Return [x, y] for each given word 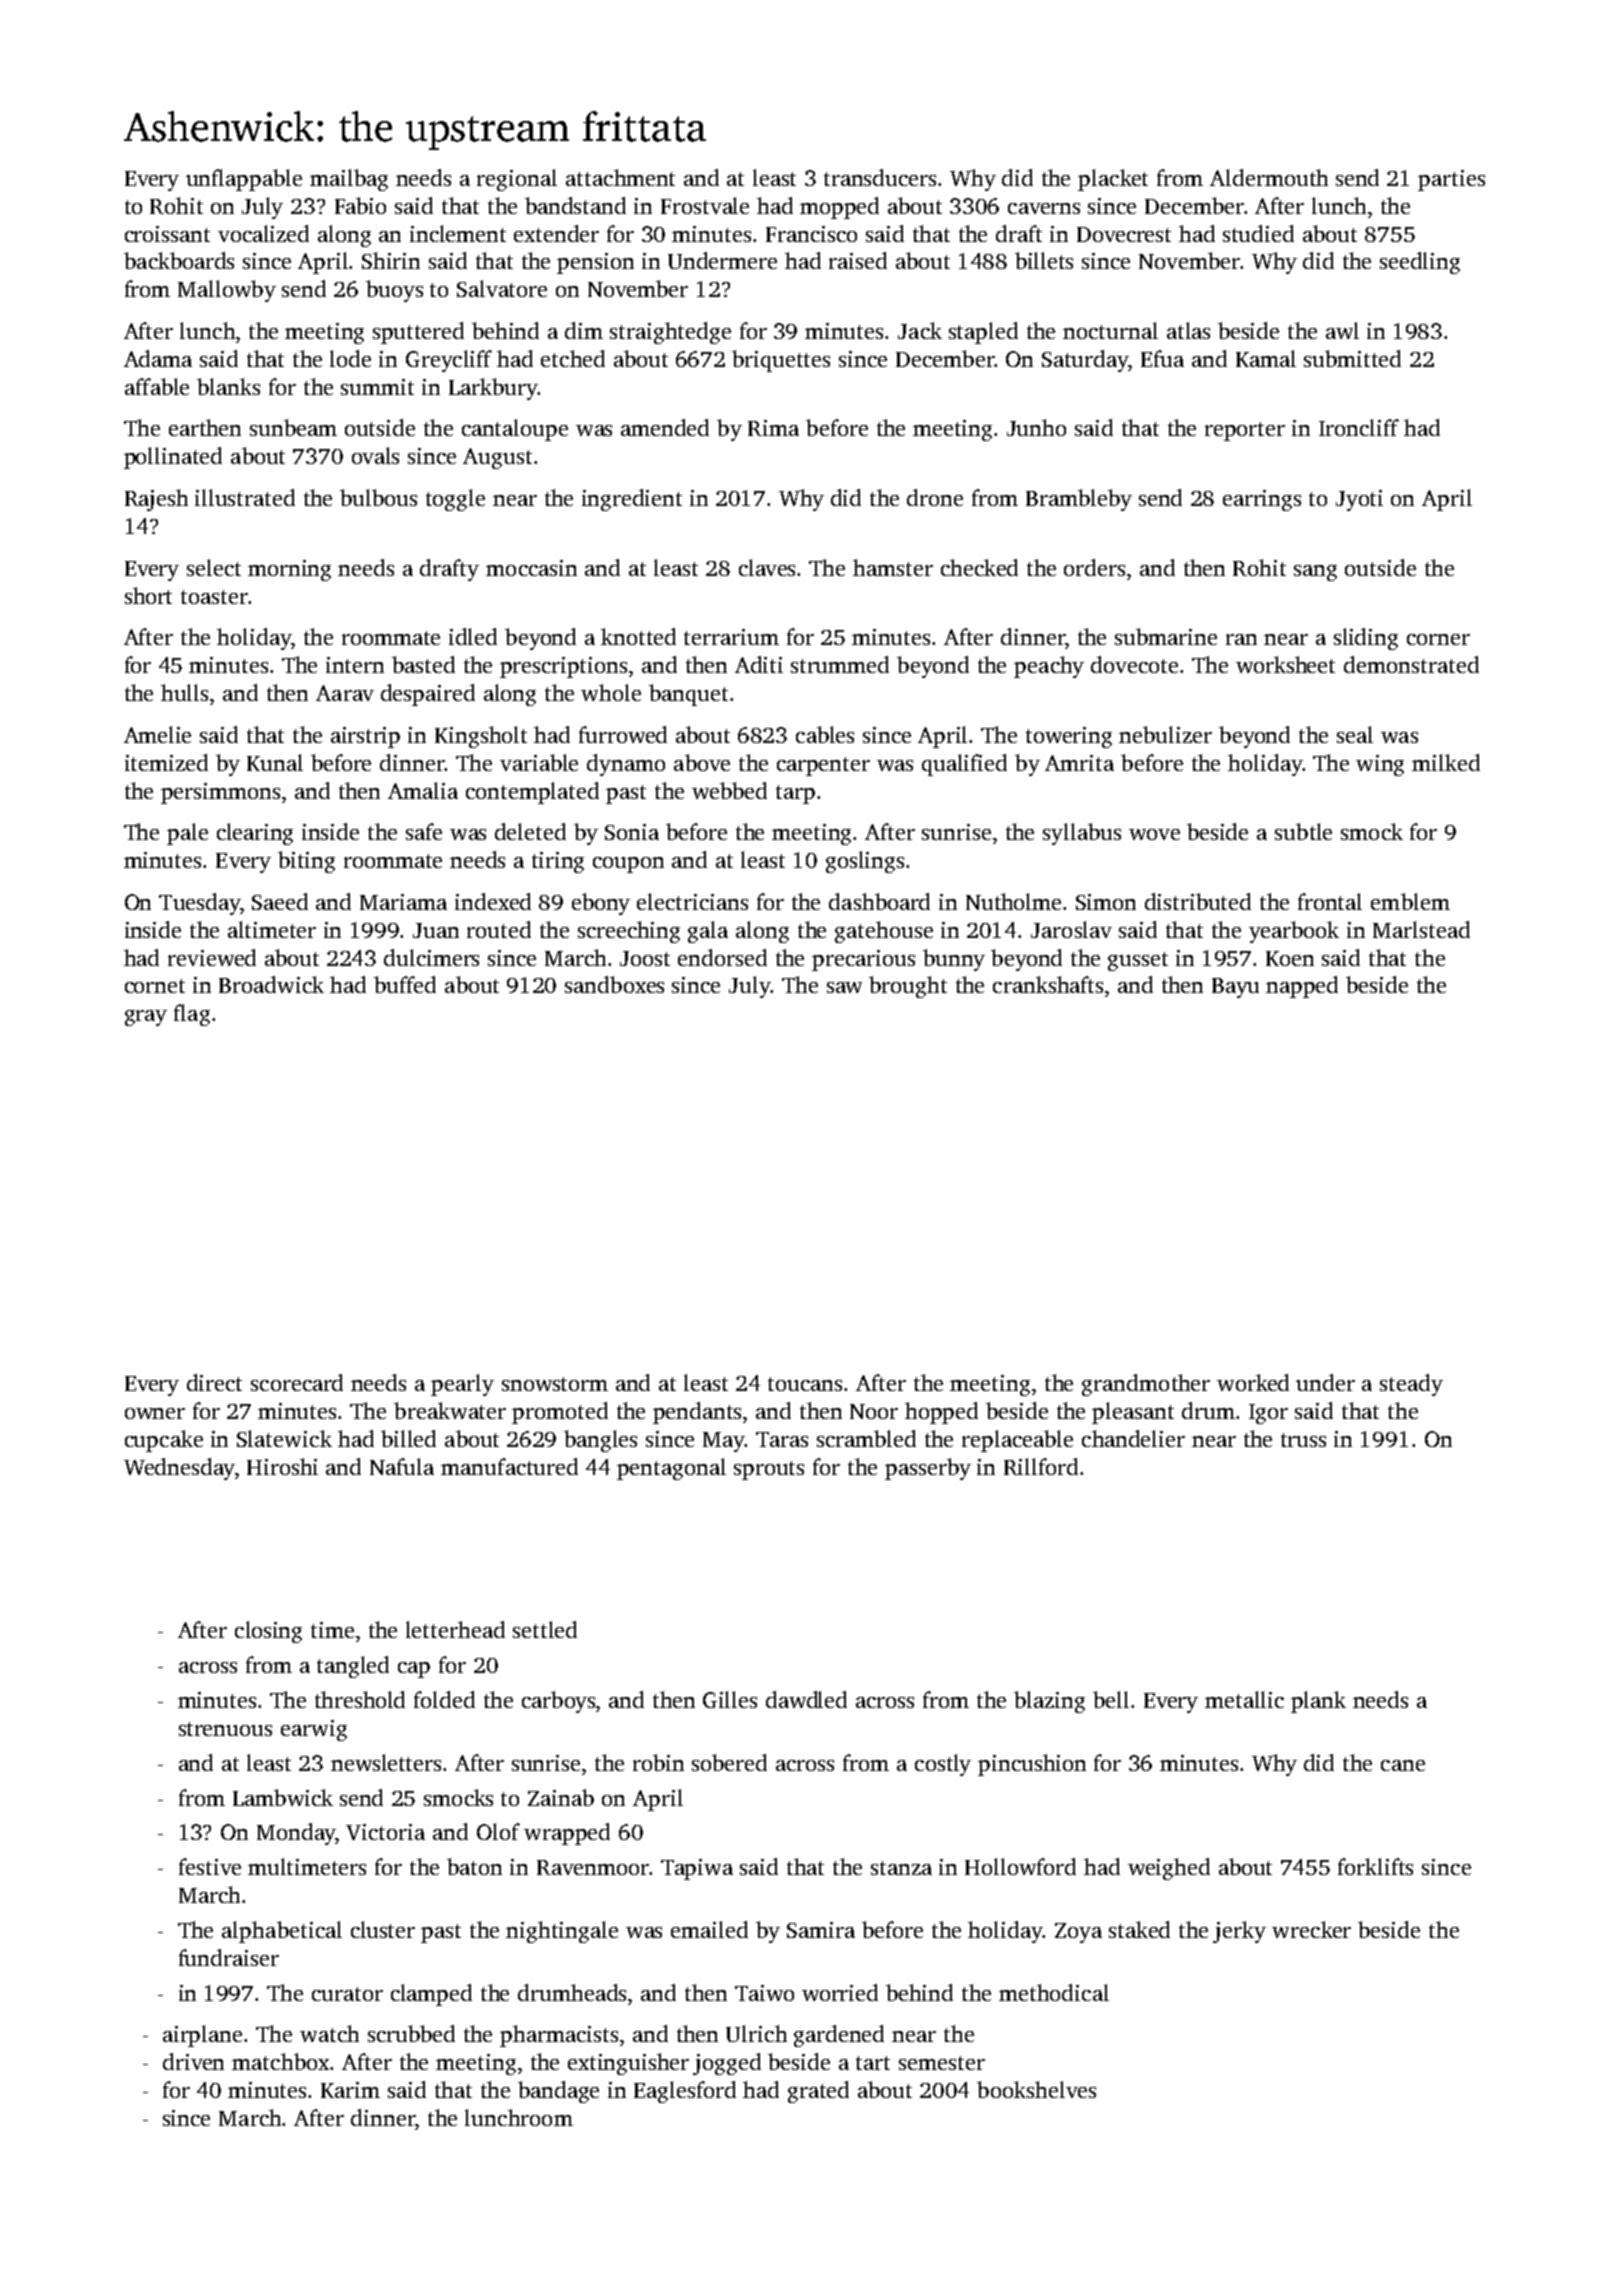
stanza [901, 1868]
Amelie [157, 734]
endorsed [722, 957]
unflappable [244, 180]
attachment [620, 177]
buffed [405, 984]
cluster [383, 1929]
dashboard [879, 901]
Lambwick [283, 1797]
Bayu [1235, 988]
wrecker [1311, 1929]
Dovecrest [1124, 234]
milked [1446, 762]
